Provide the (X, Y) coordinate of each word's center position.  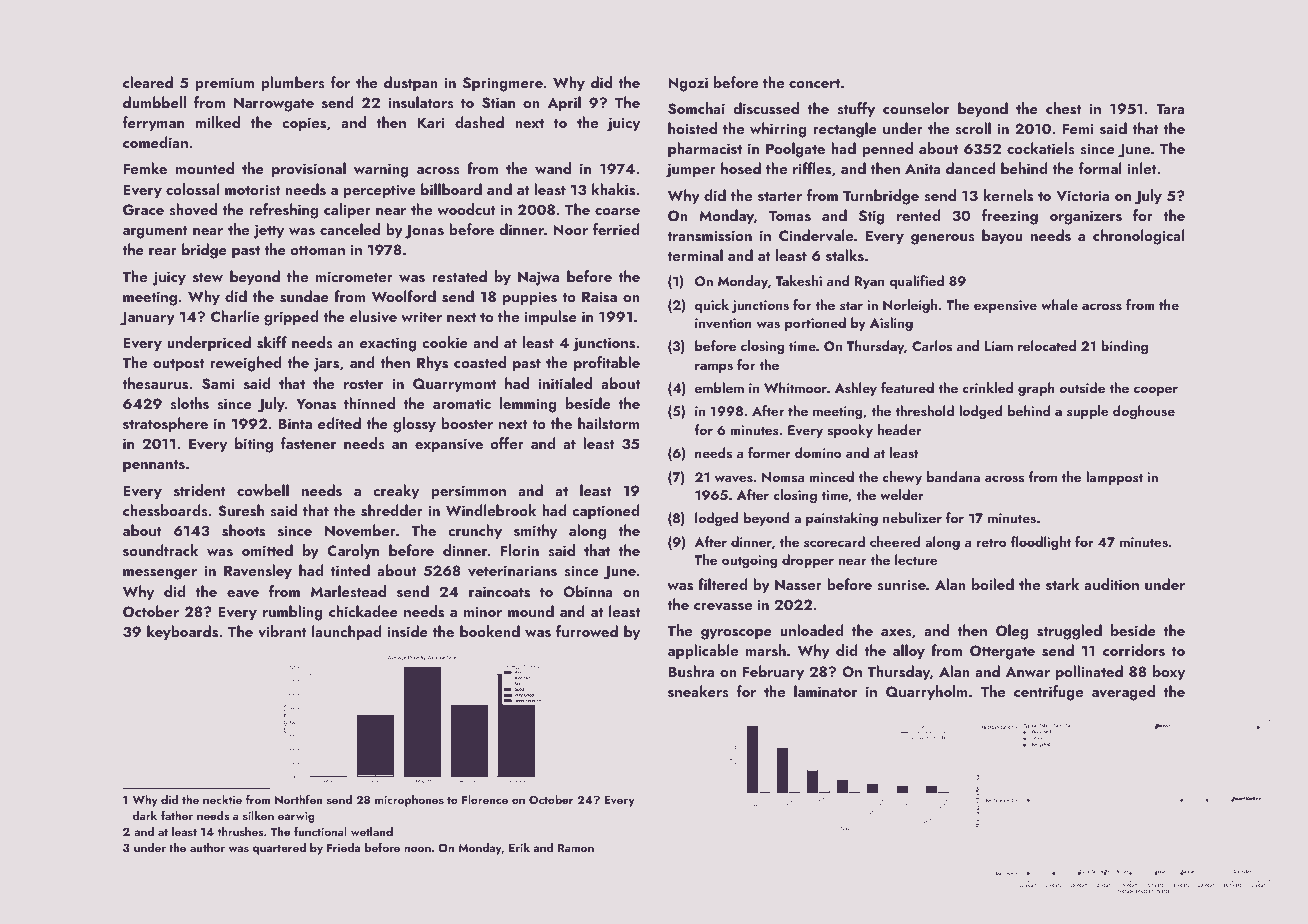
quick (712, 306)
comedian (155, 142)
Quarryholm (926, 692)
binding (1124, 347)
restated (459, 276)
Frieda (343, 847)
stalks (845, 255)
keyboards (182, 632)
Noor (571, 229)
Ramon (576, 848)
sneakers (698, 691)
